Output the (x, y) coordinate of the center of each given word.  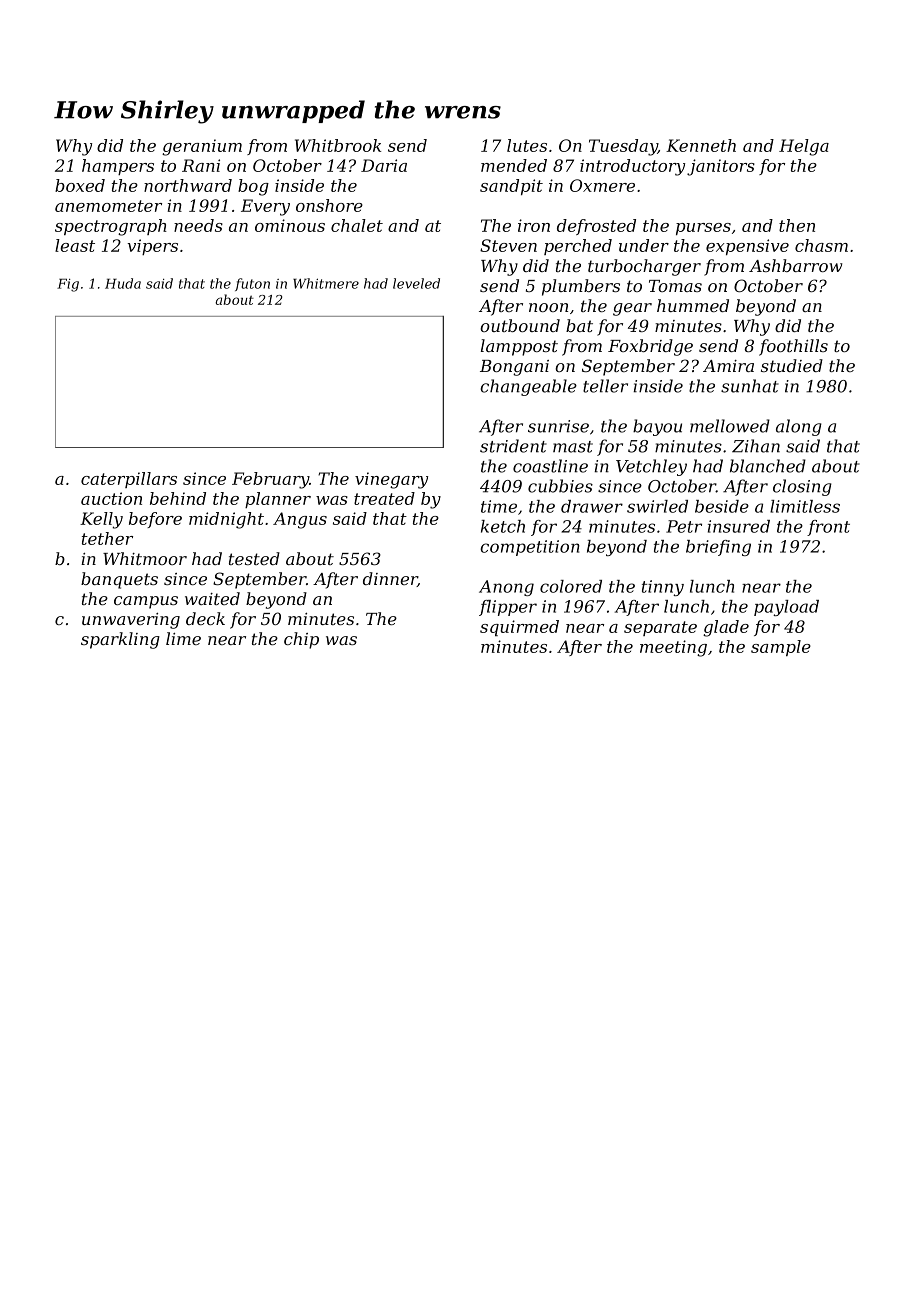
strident (513, 446)
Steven (508, 245)
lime (183, 638)
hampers (118, 167)
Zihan (756, 446)
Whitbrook (338, 145)
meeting (673, 648)
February (270, 480)
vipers (152, 247)
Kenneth (701, 145)
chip (301, 640)
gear (632, 309)
